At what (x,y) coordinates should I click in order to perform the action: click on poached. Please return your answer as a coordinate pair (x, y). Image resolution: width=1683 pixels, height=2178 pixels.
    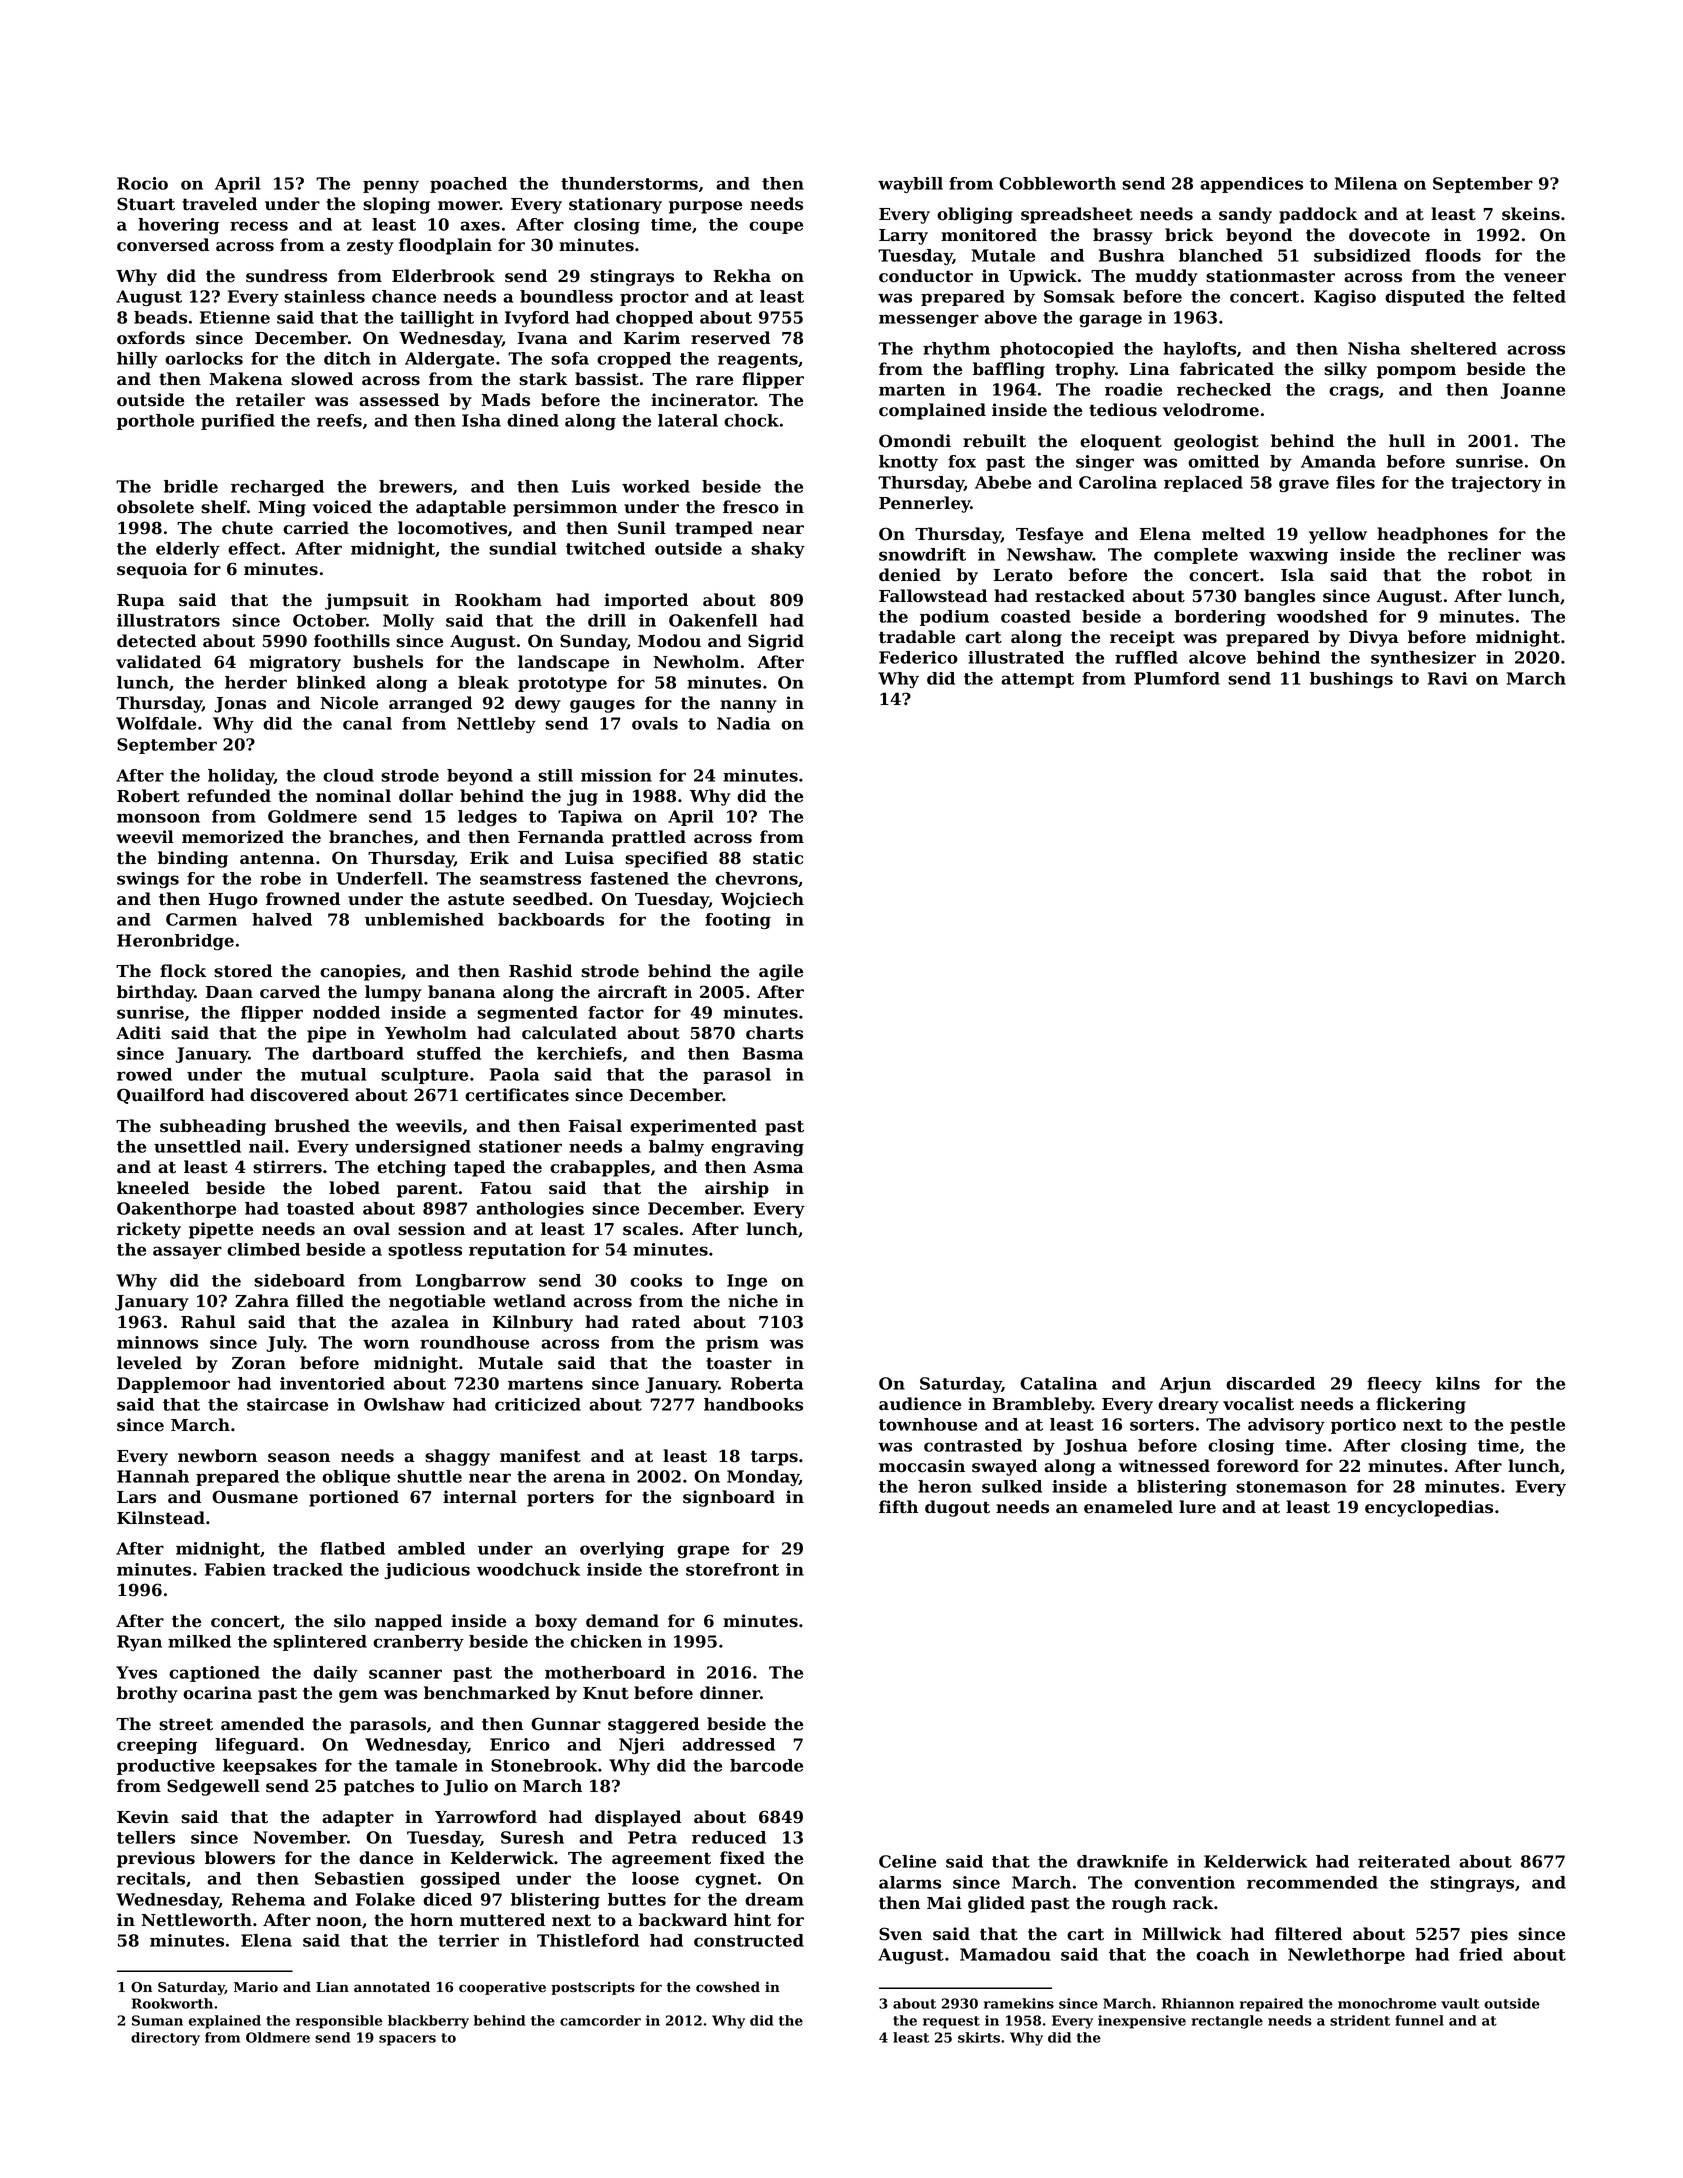
    Looking at the image, I should click on (468, 185).
